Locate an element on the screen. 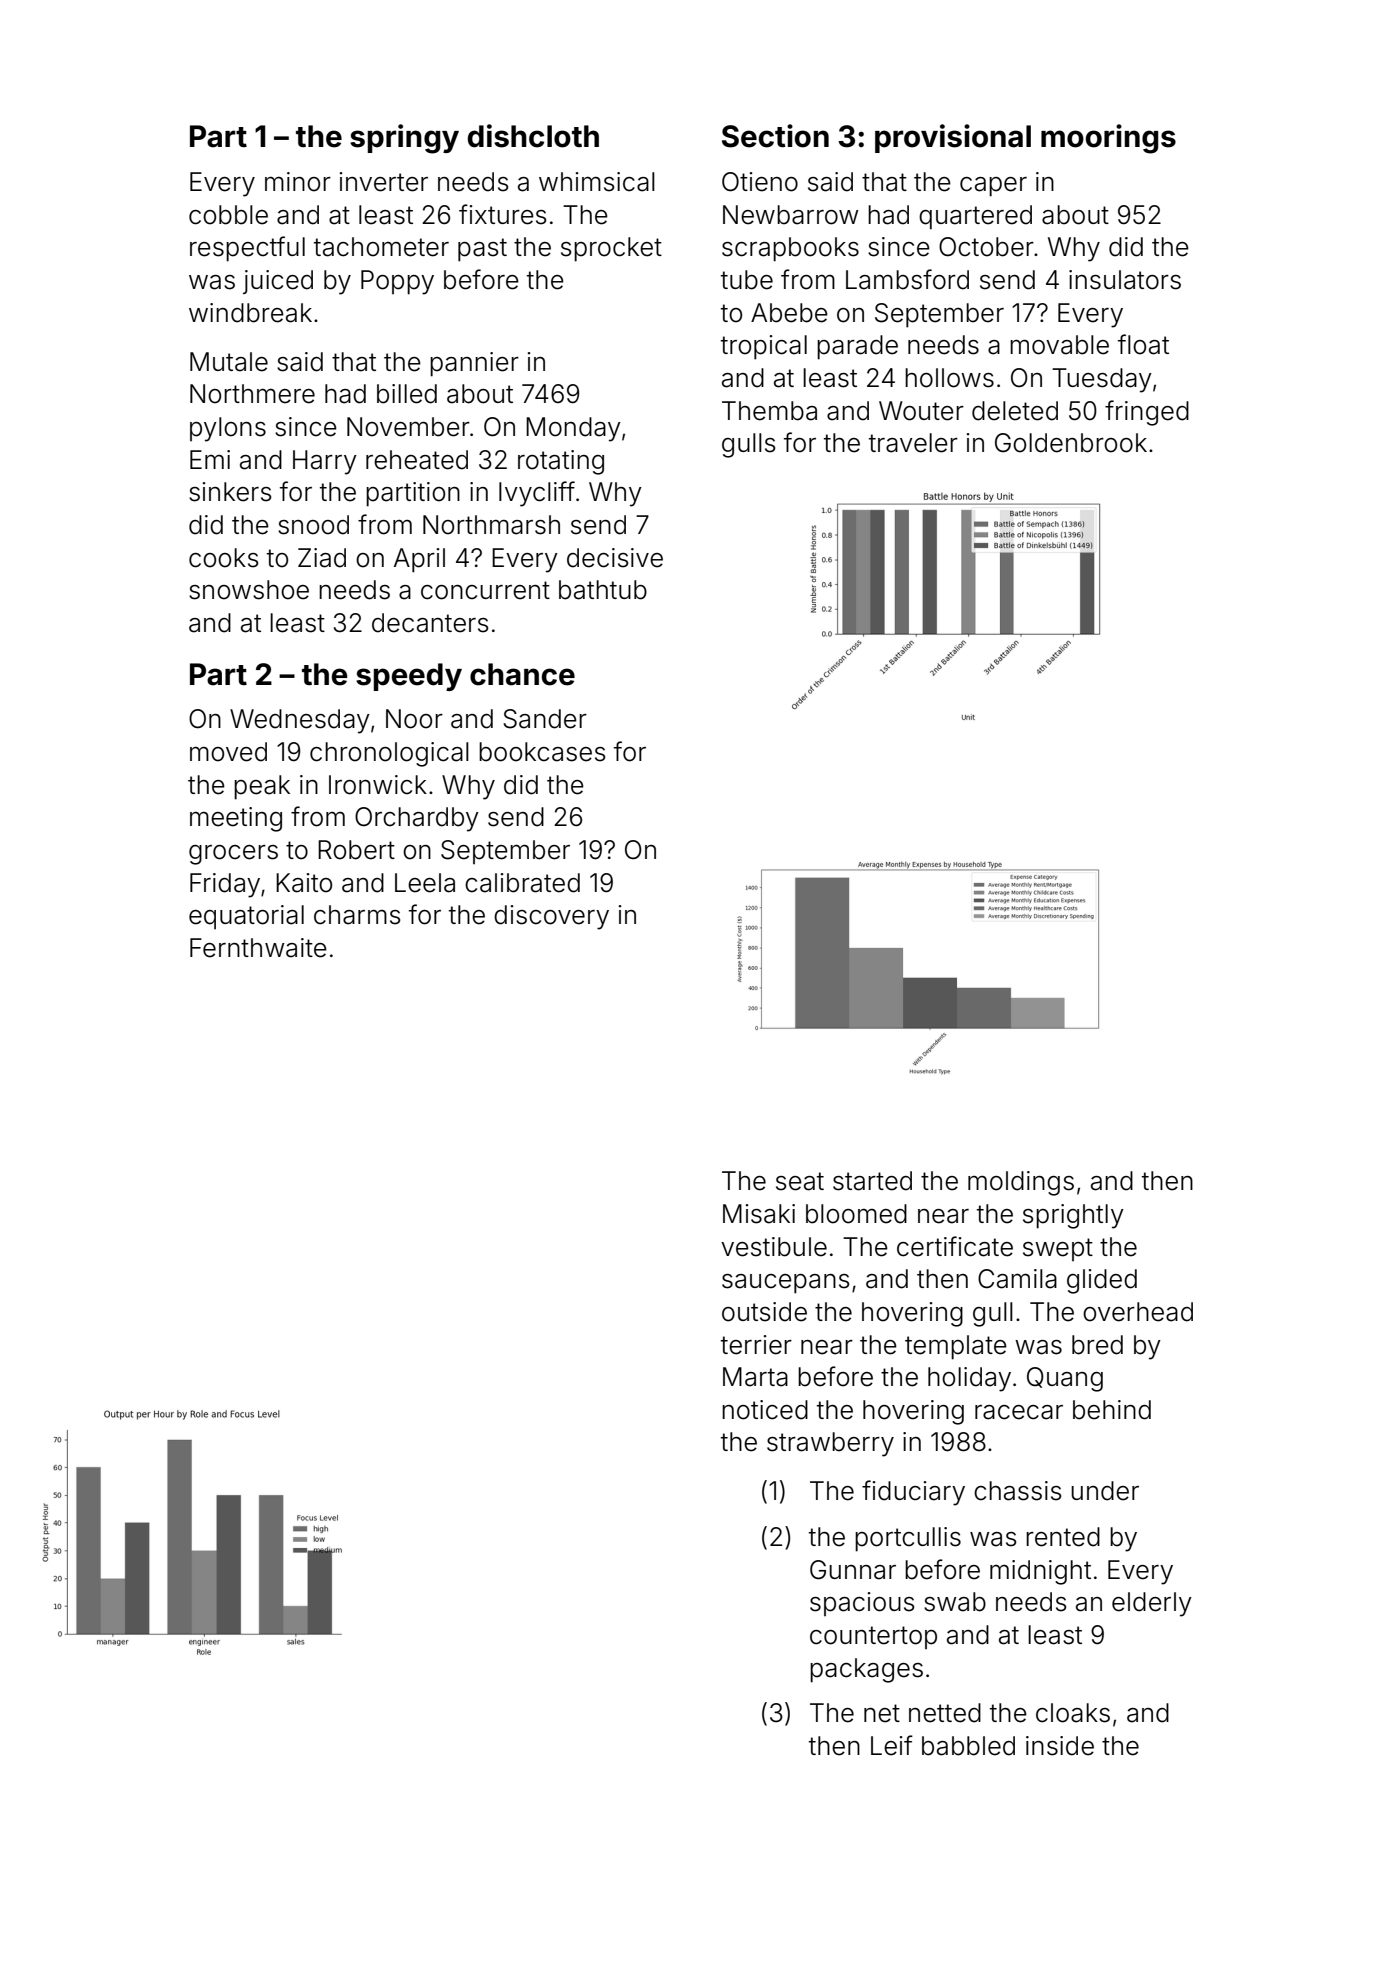 The width and height of the screenshot is (1386, 1969). moorings is located at coordinates (1108, 139).
